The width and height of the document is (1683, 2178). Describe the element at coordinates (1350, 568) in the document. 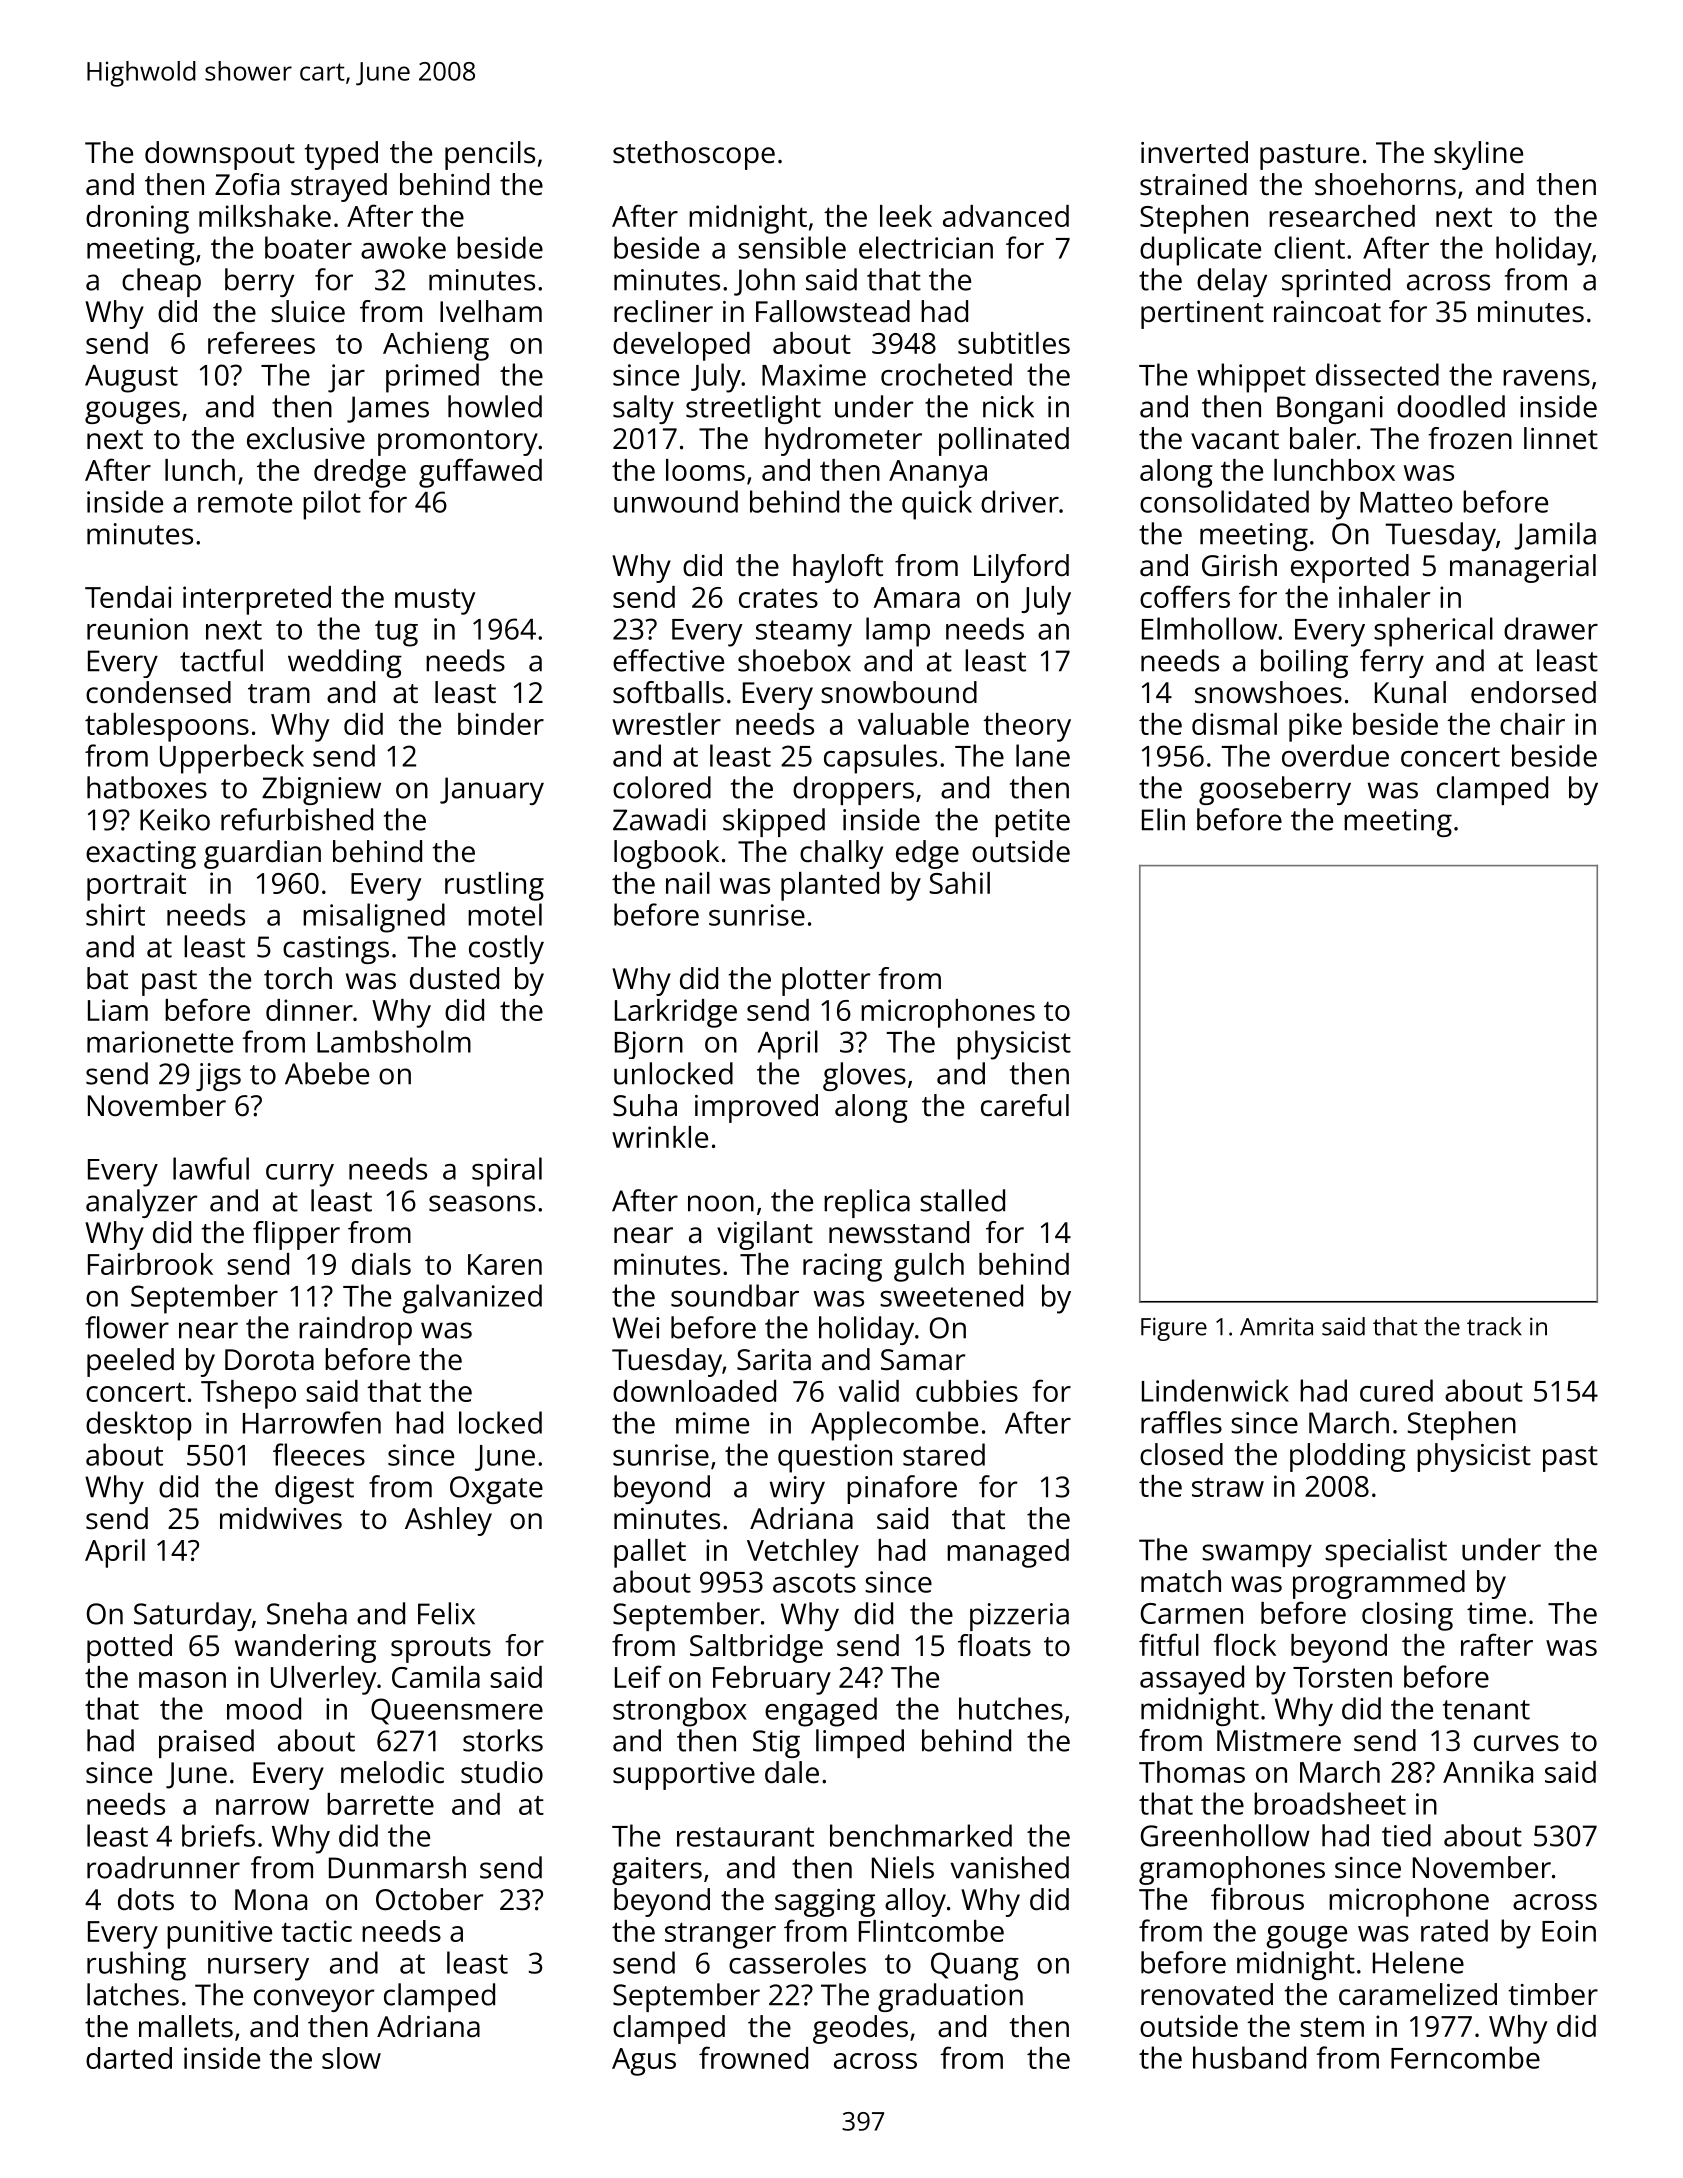

I see `exported` at that location.
